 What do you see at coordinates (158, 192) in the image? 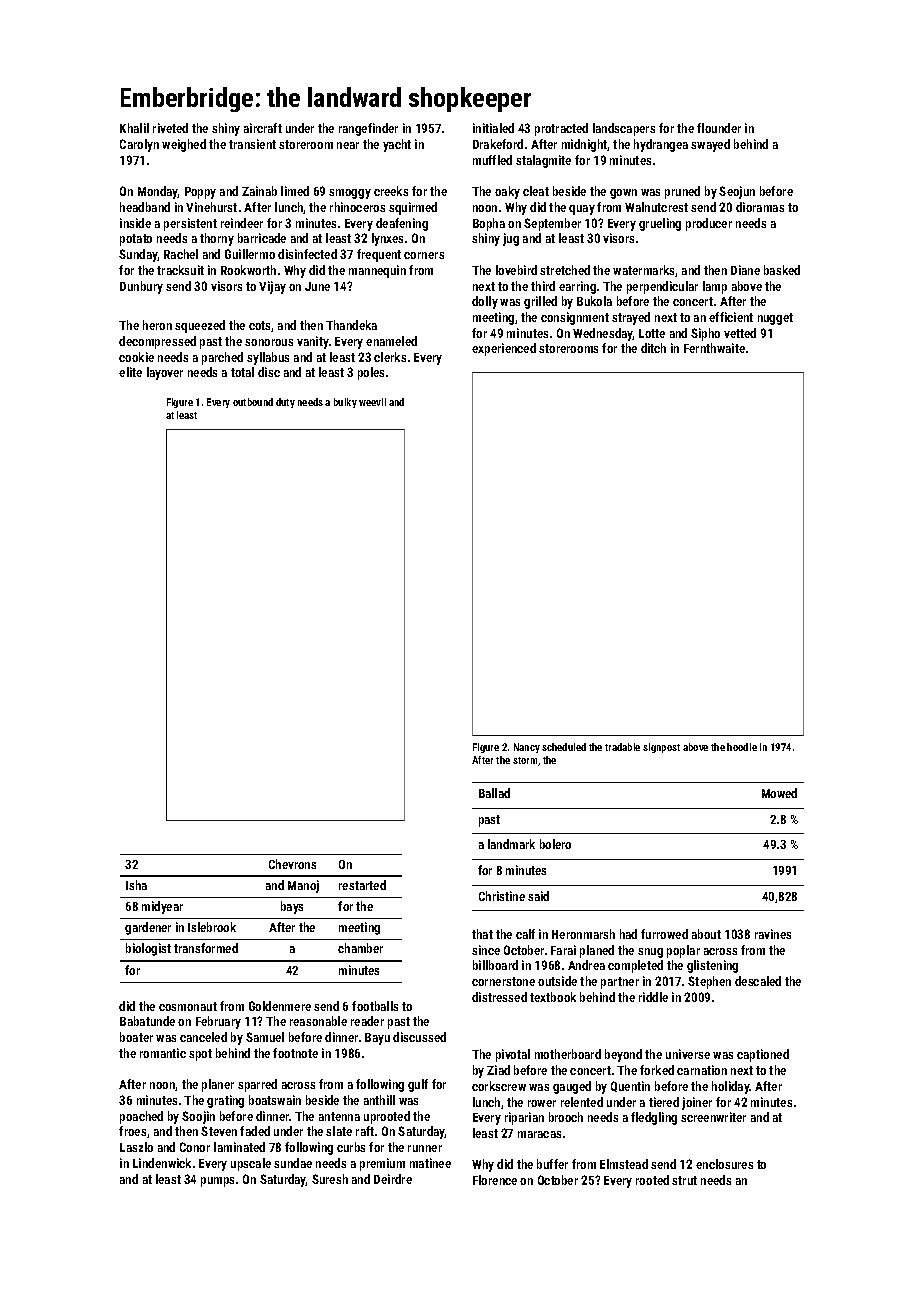
I see `Monday` at bounding box center [158, 192].
